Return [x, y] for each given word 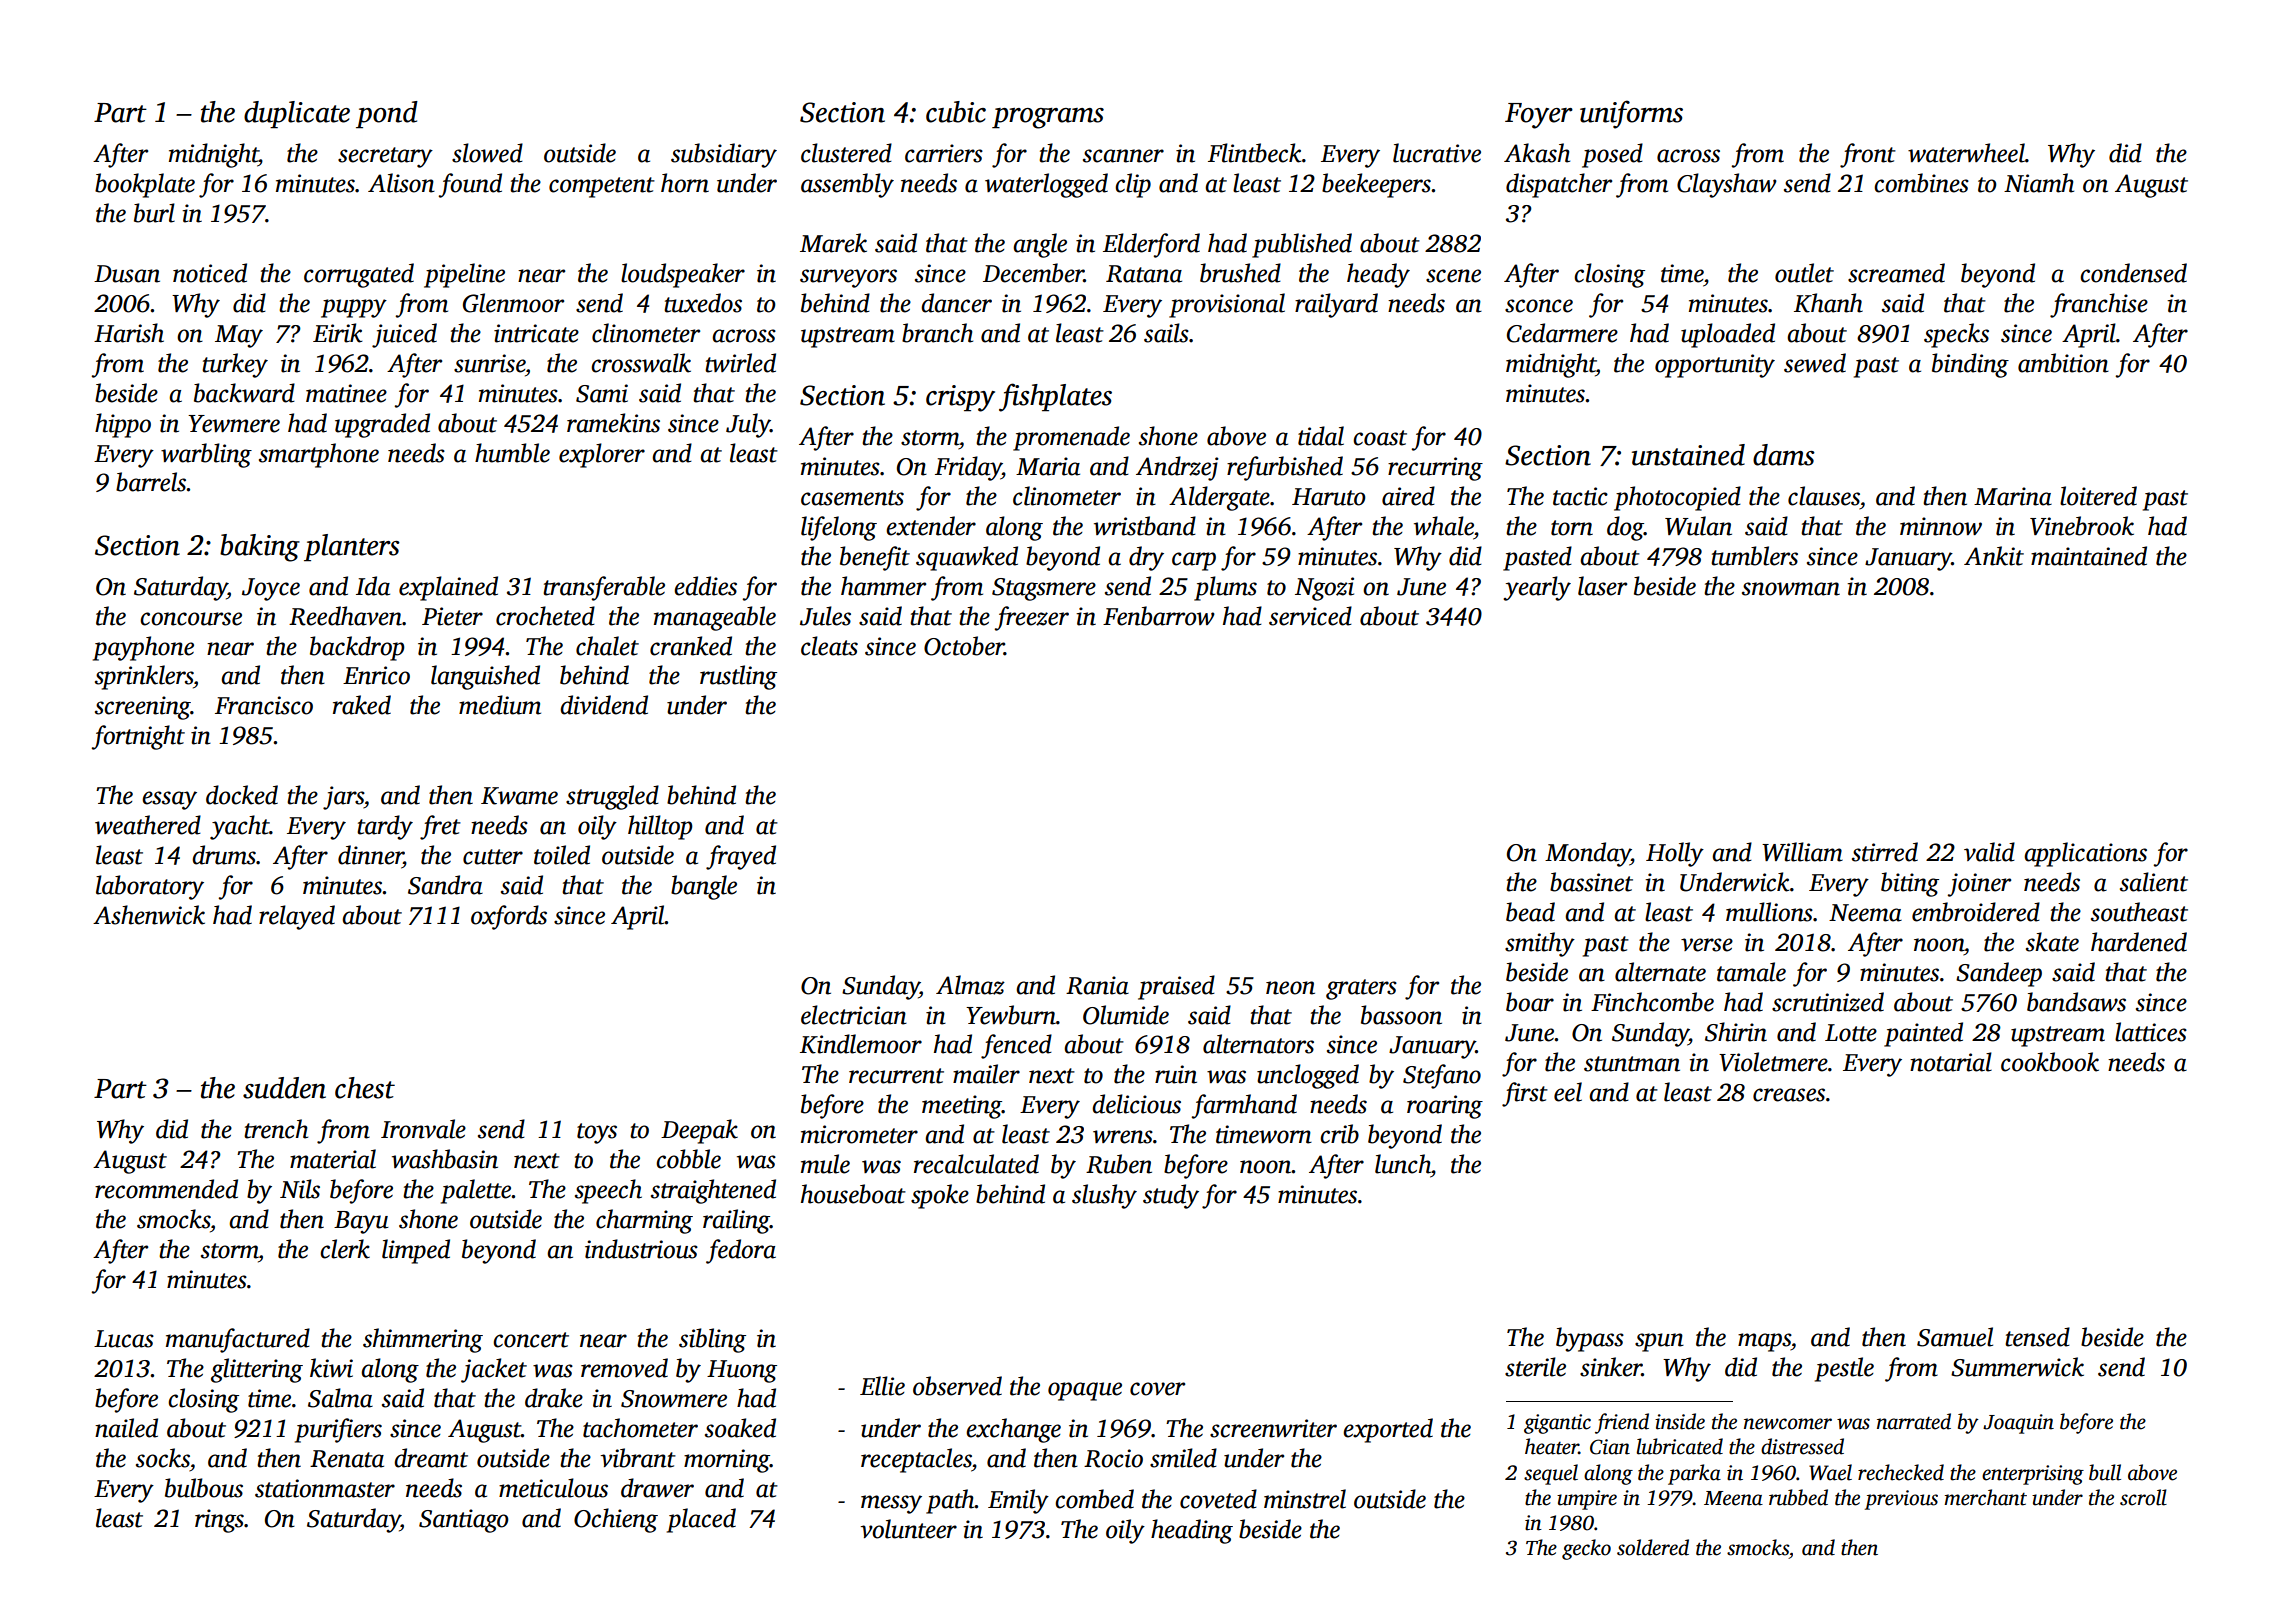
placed [701, 1520]
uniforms [1631, 114]
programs [1048, 118]
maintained [2089, 556]
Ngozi [1324, 589]
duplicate [297, 115]
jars [343, 798]
